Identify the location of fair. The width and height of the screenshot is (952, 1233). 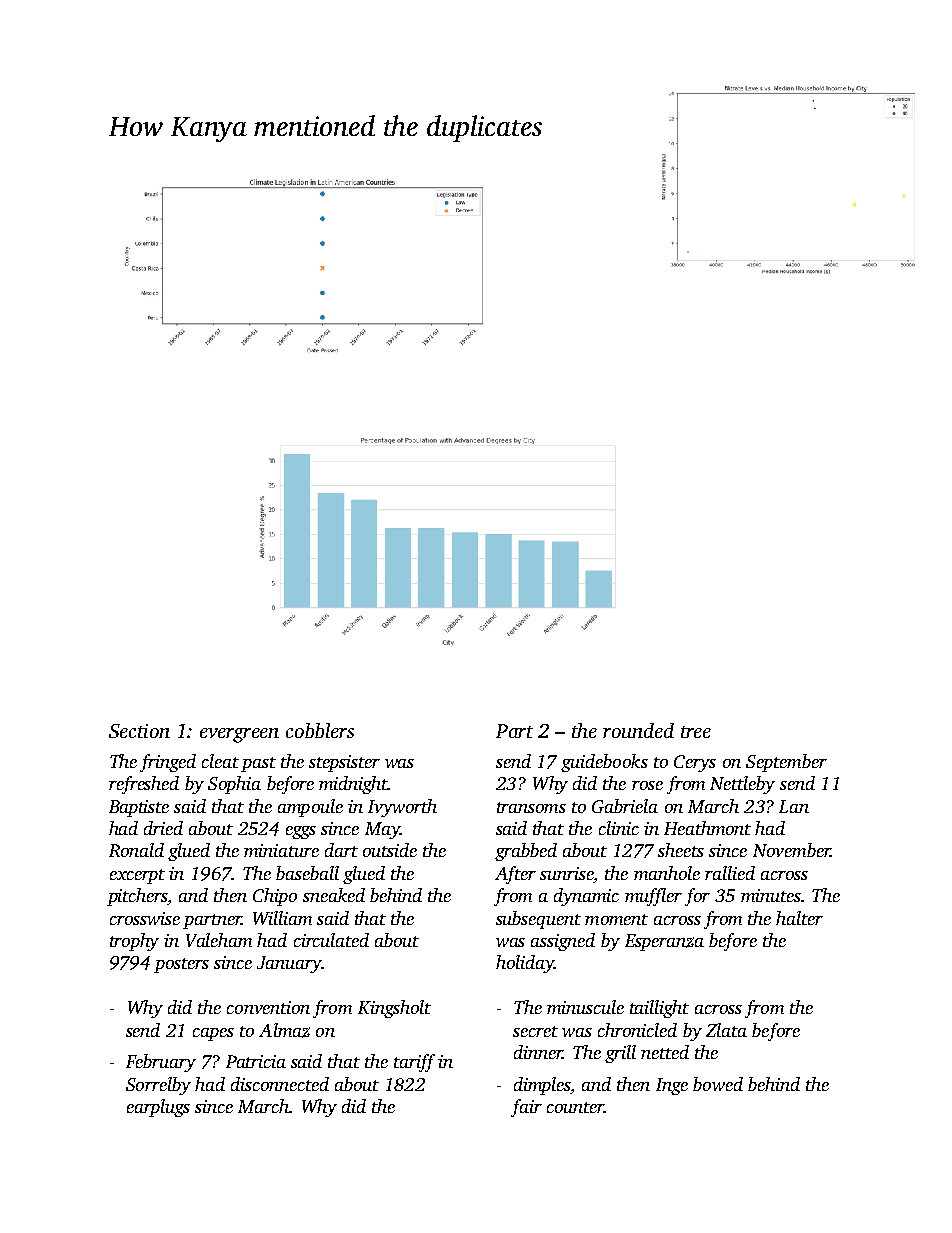
(526, 1108).
